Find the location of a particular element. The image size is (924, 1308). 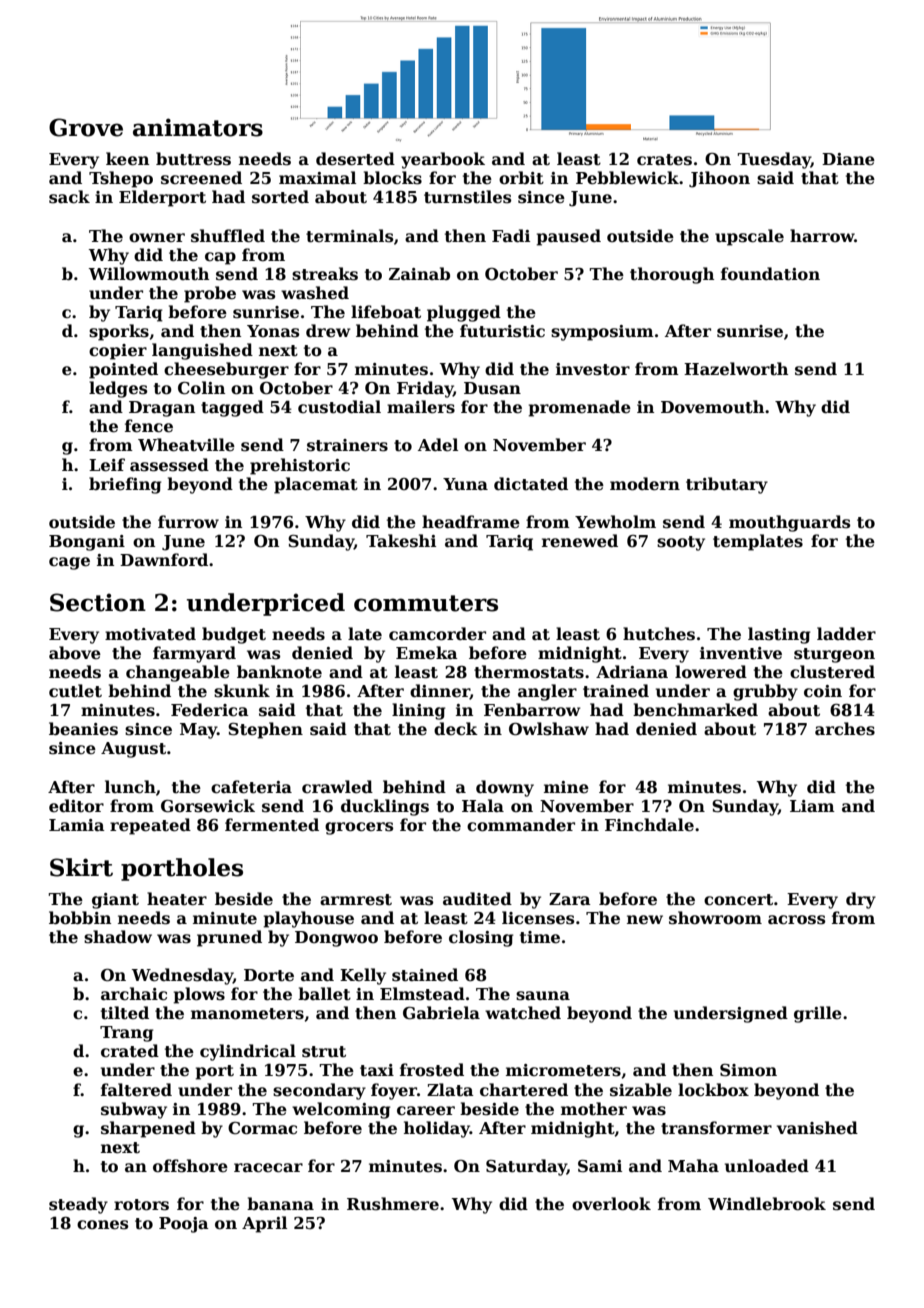

Elmstead is located at coordinates (422, 994).
